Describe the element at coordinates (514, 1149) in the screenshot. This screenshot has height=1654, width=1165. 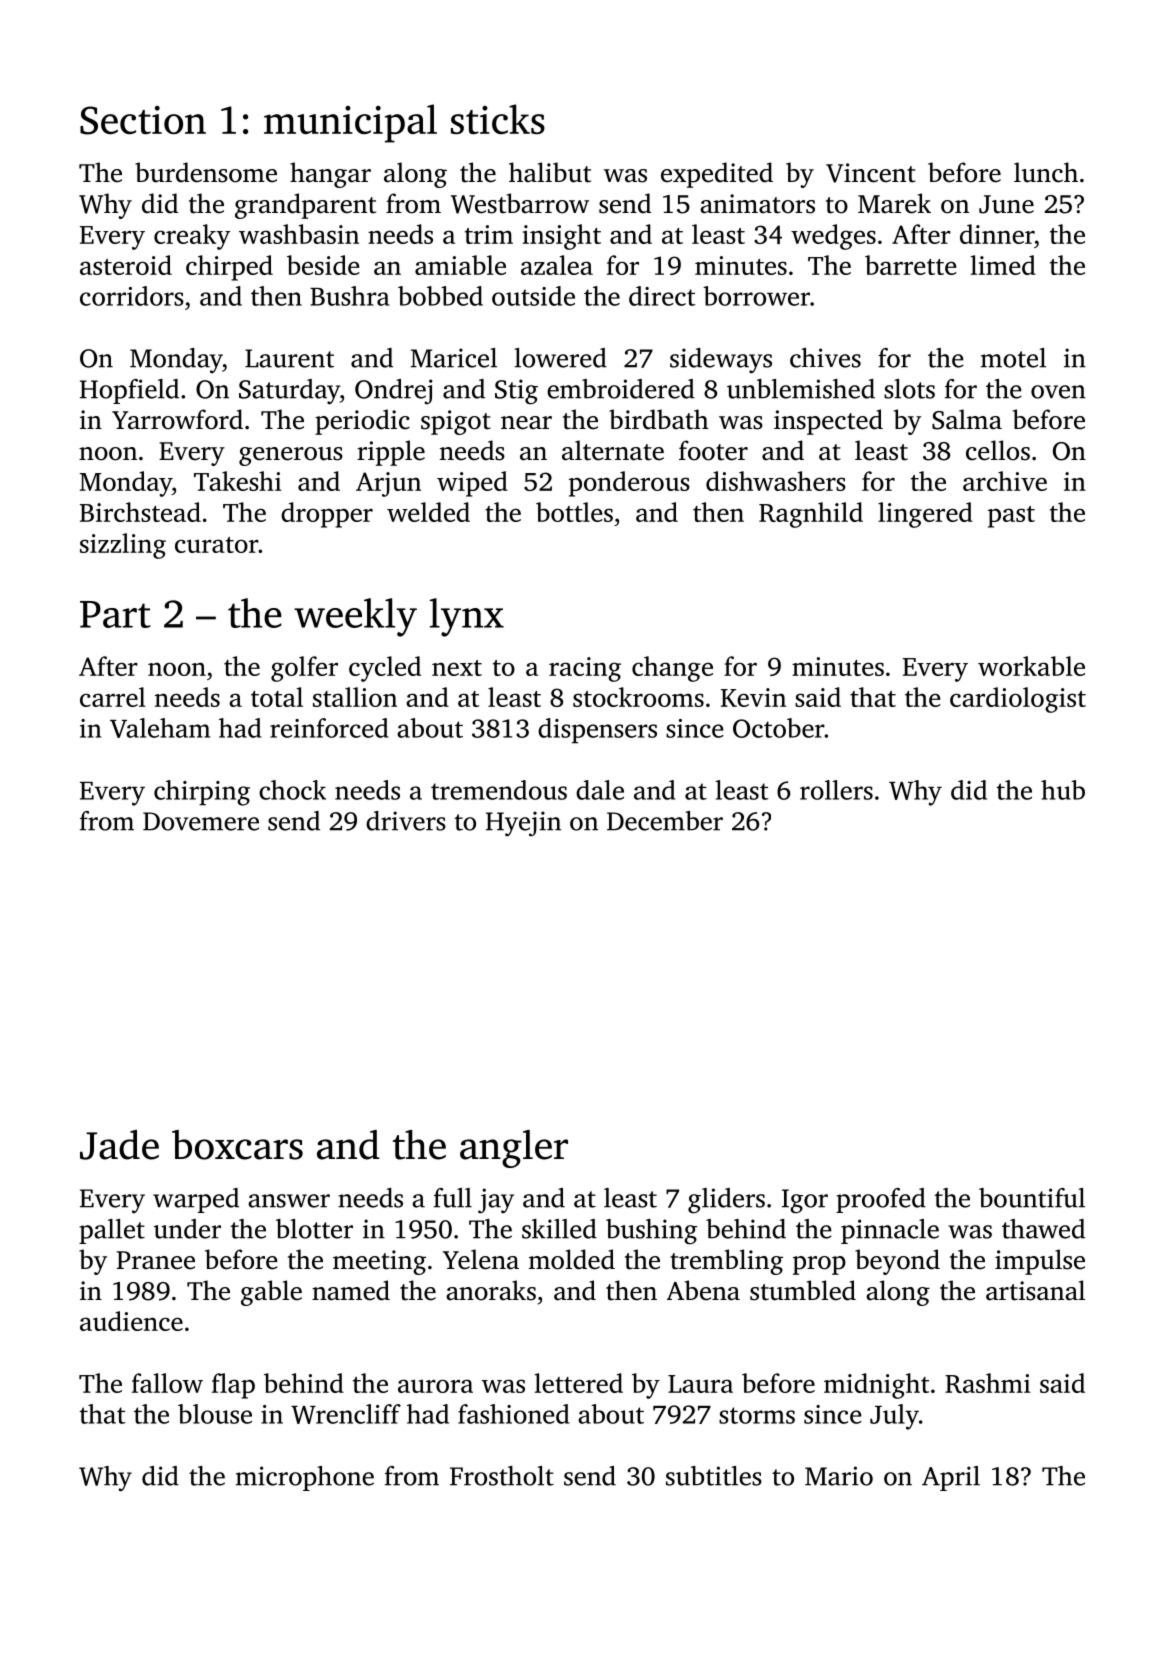
I see `angler` at that location.
